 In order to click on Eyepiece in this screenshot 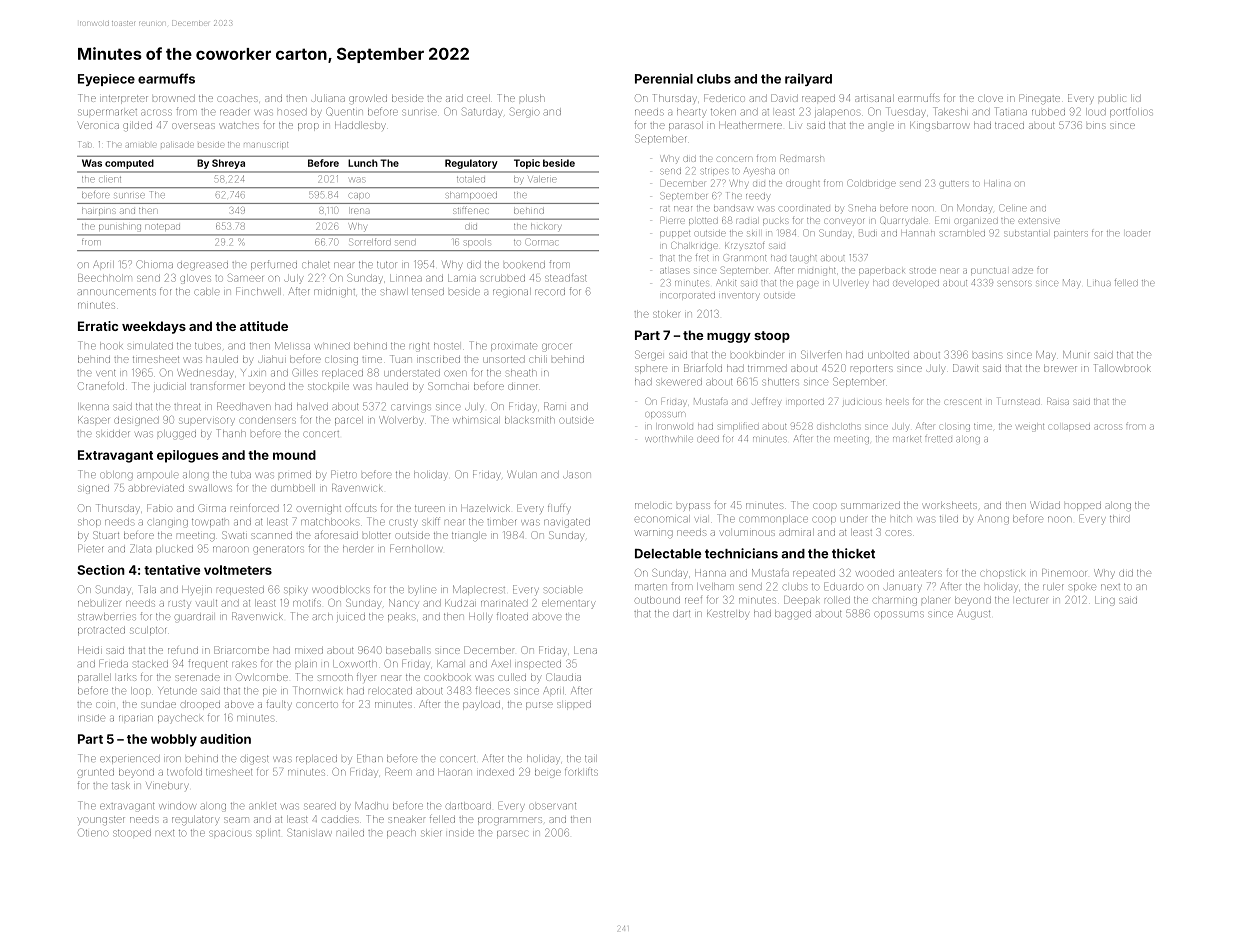, I will do `click(106, 80)`.
